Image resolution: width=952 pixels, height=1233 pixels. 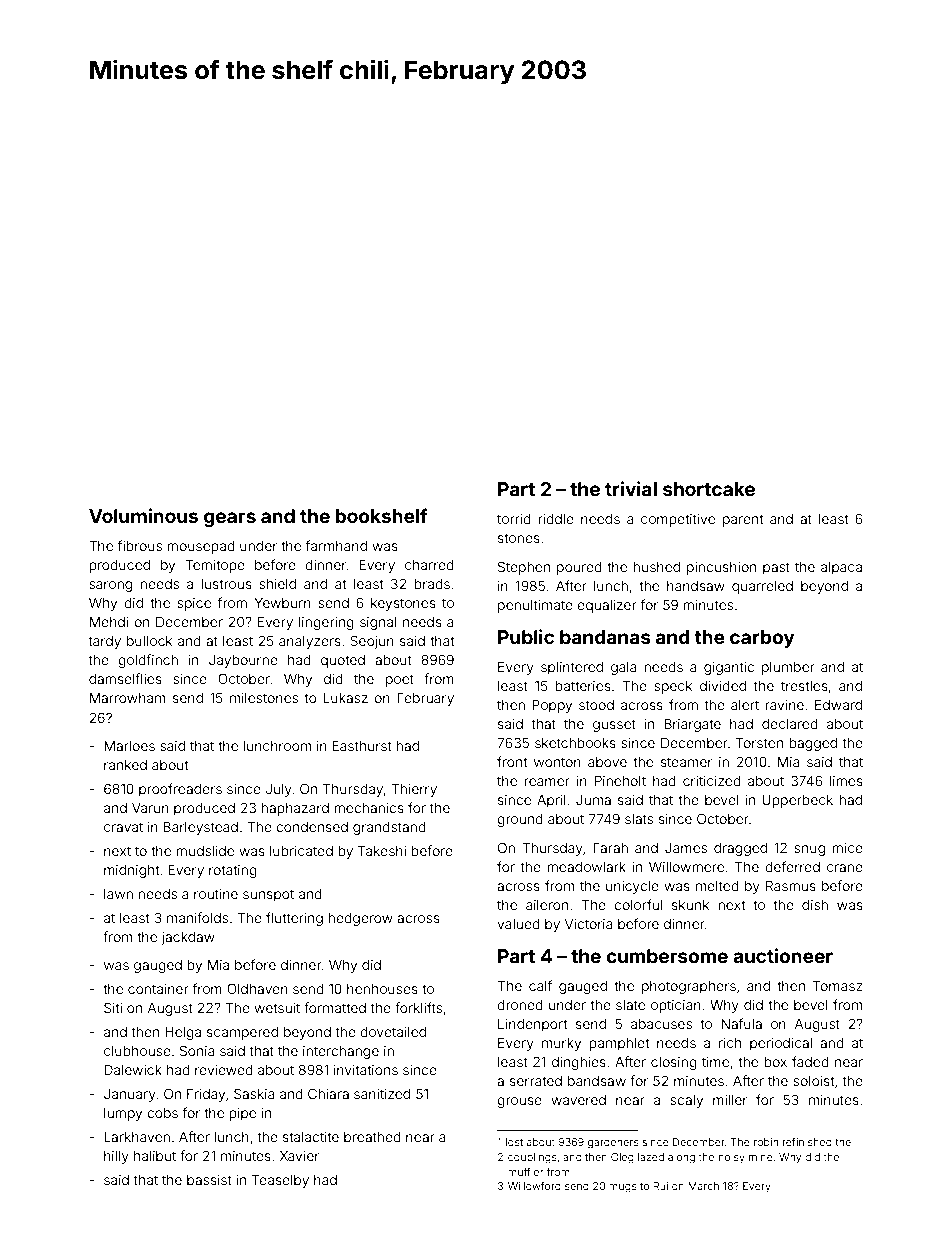 What do you see at coordinates (518, 924) in the screenshot?
I see `valued` at bounding box center [518, 924].
